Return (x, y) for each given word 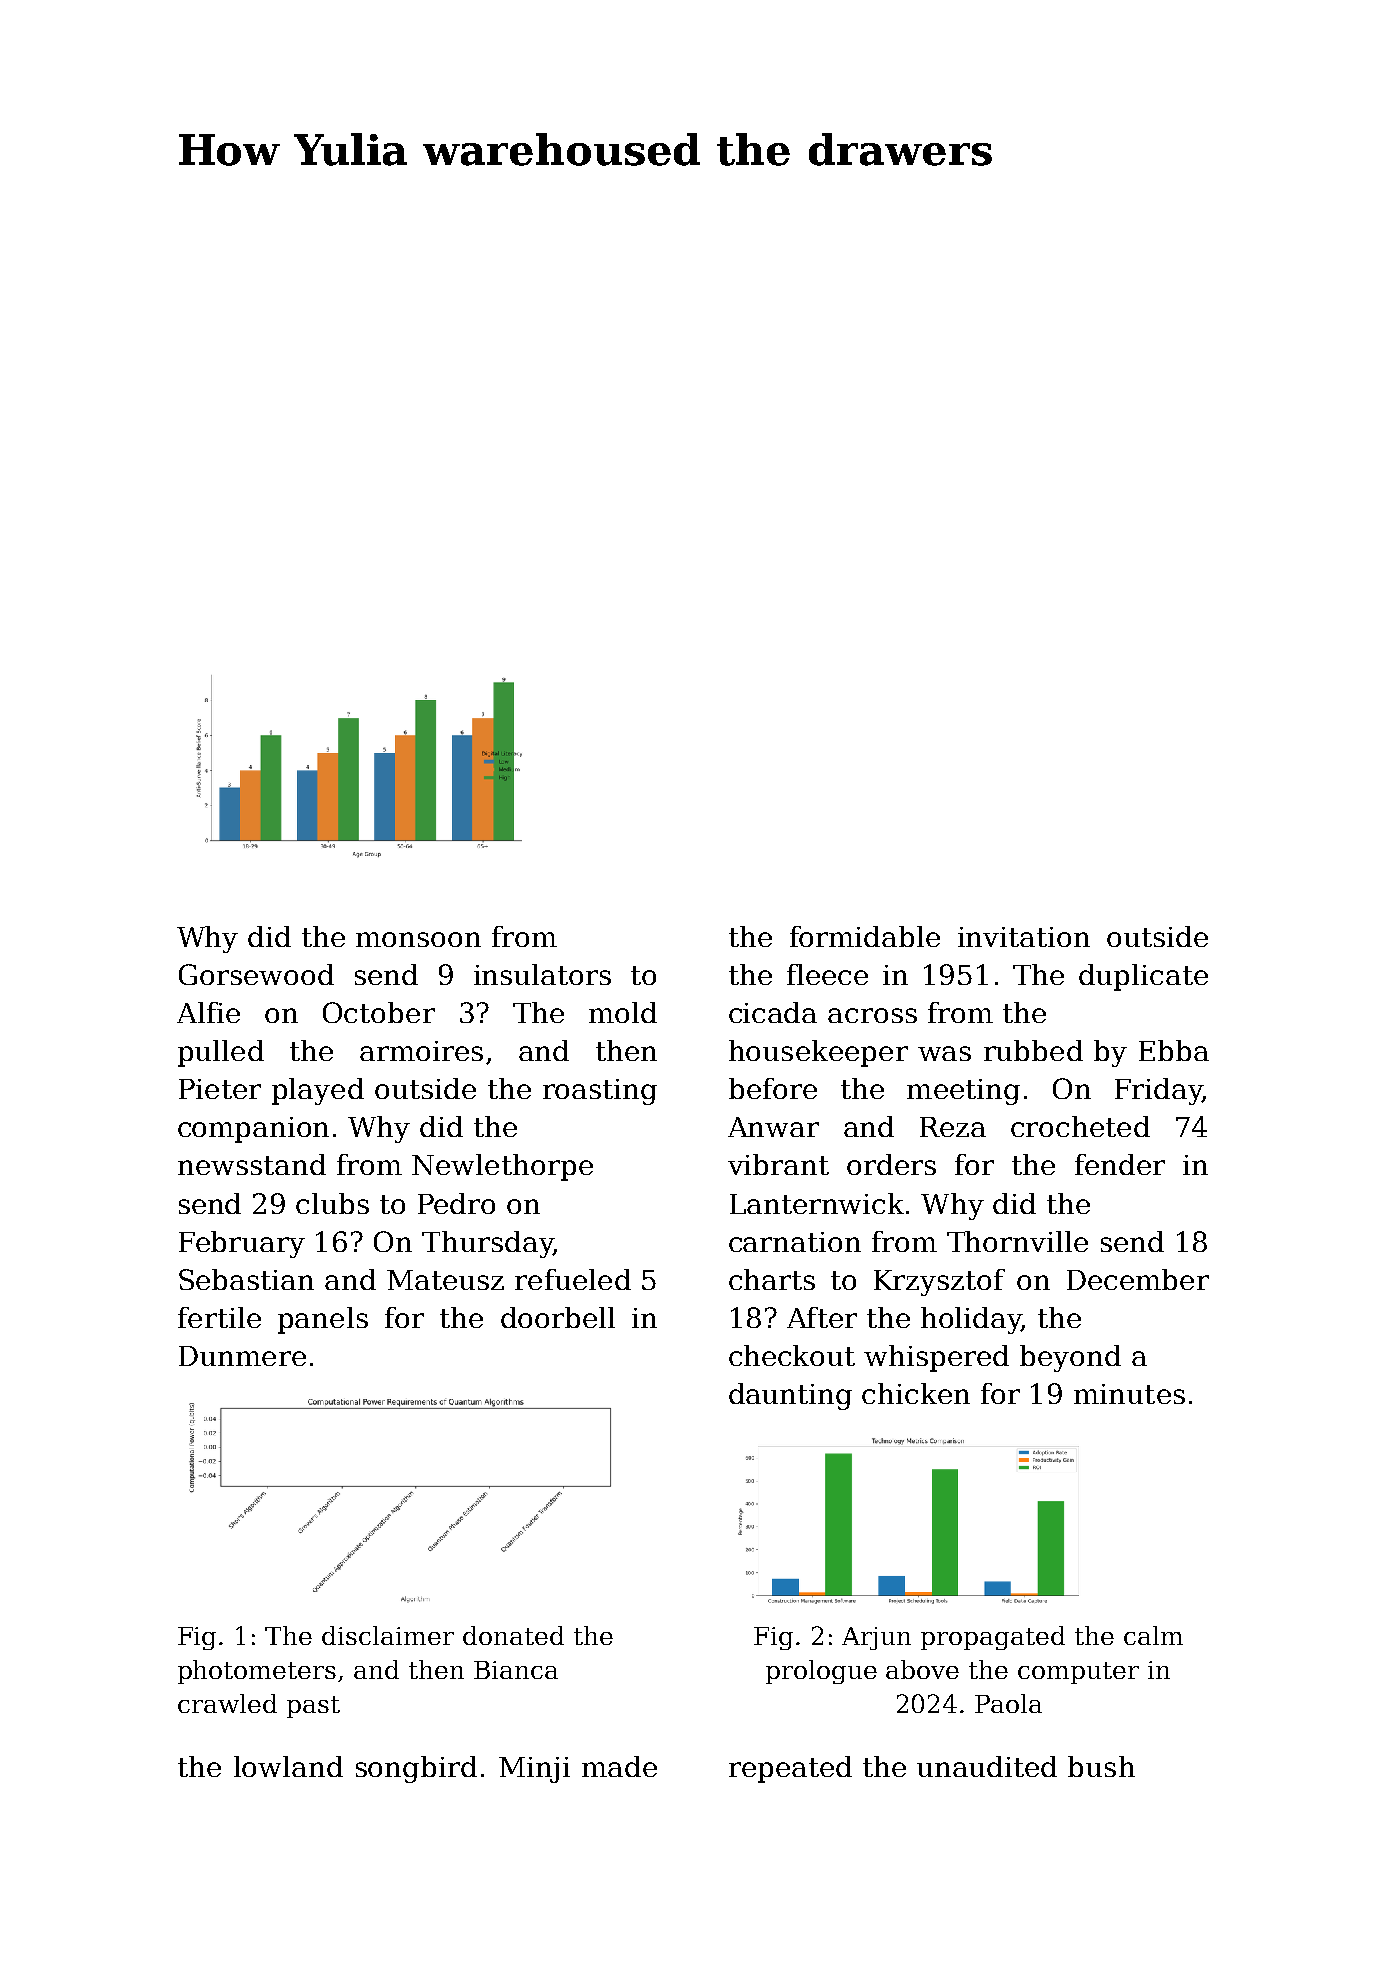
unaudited (987, 1766)
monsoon (418, 939)
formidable (865, 936)
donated (513, 1635)
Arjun (876, 1638)
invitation (1024, 937)
